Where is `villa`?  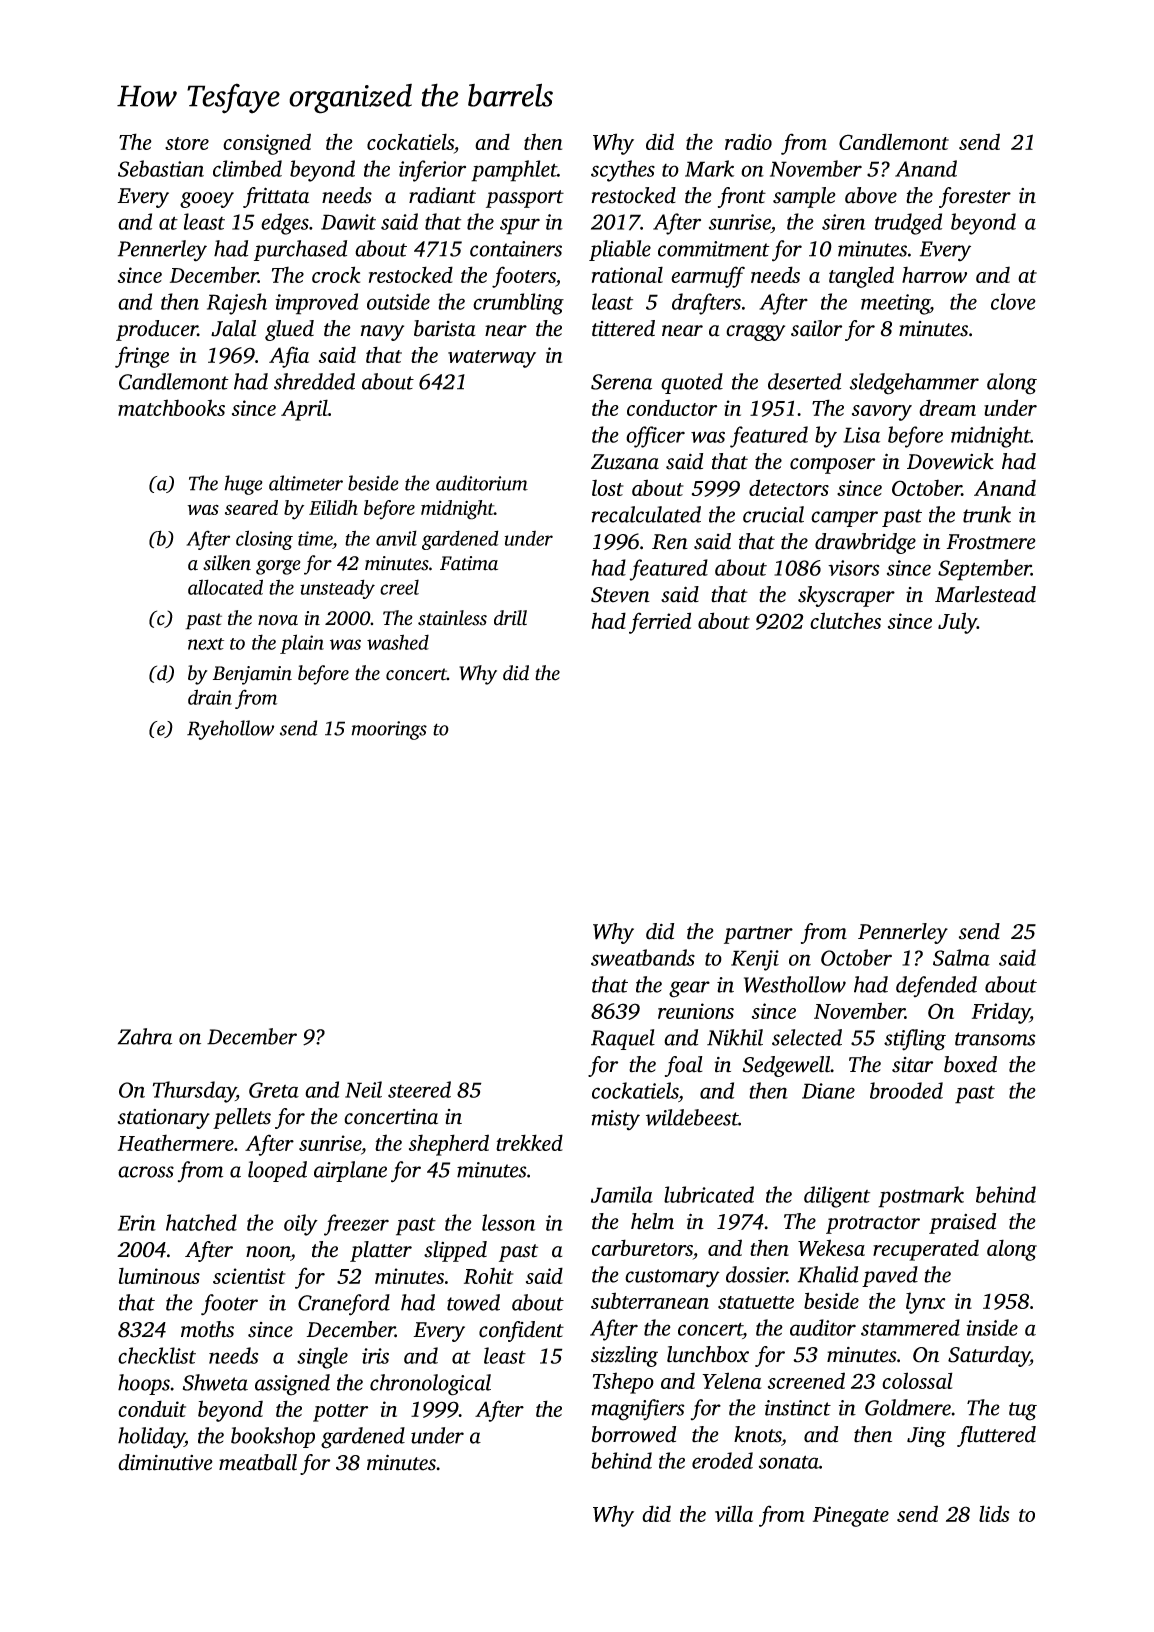 villa is located at coordinates (734, 1513).
